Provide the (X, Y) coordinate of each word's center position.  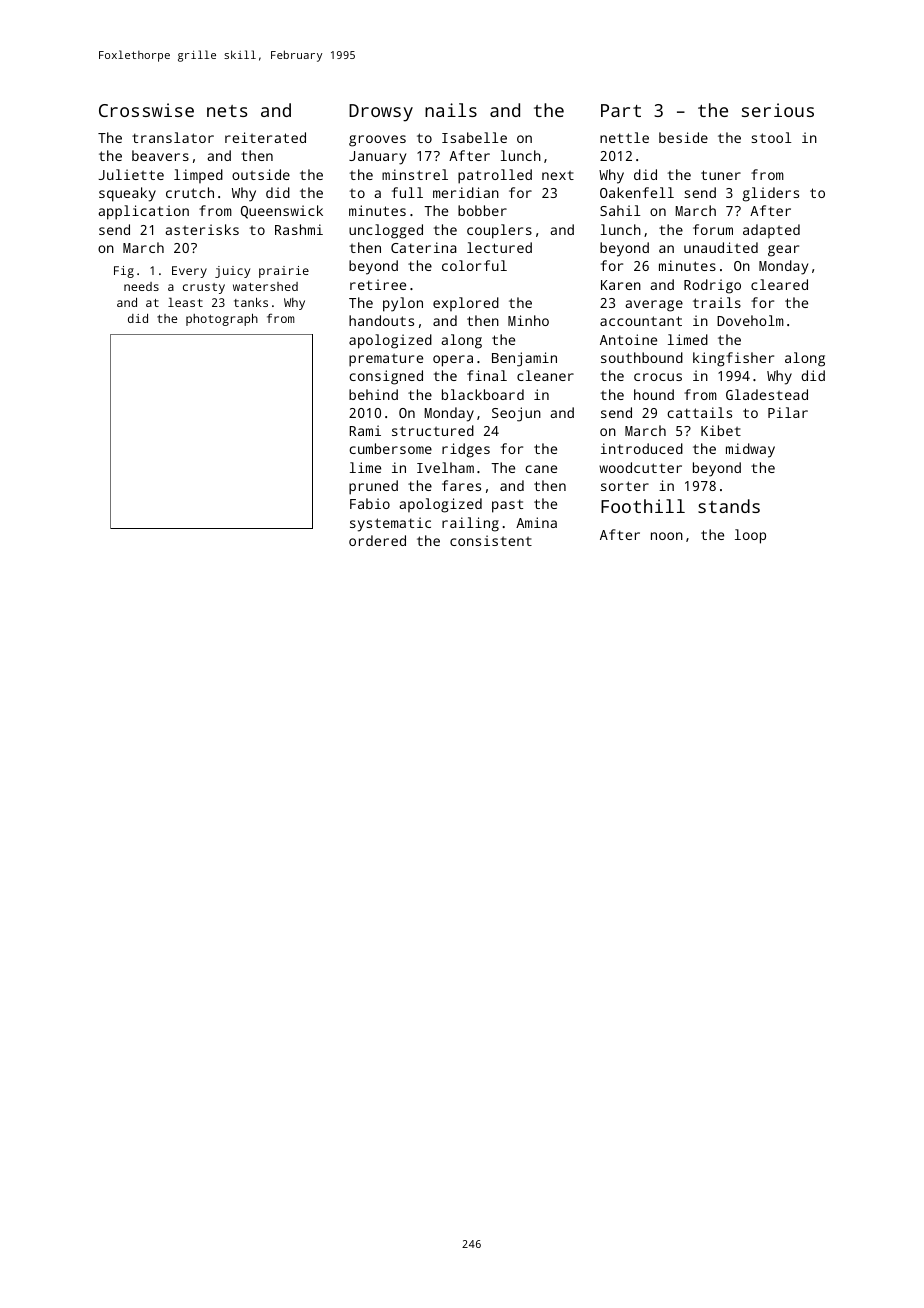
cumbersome (390, 448)
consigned (386, 377)
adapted (771, 231)
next (558, 175)
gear (783, 251)
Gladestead (767, 394)
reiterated (265, 137)
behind (373, 394)
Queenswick (282, 212)
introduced (642, 448)
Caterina (424, 247)
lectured (499, 247)
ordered (377, 540)
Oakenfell (637, 192)
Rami (365, 430)
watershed (265, 286)
